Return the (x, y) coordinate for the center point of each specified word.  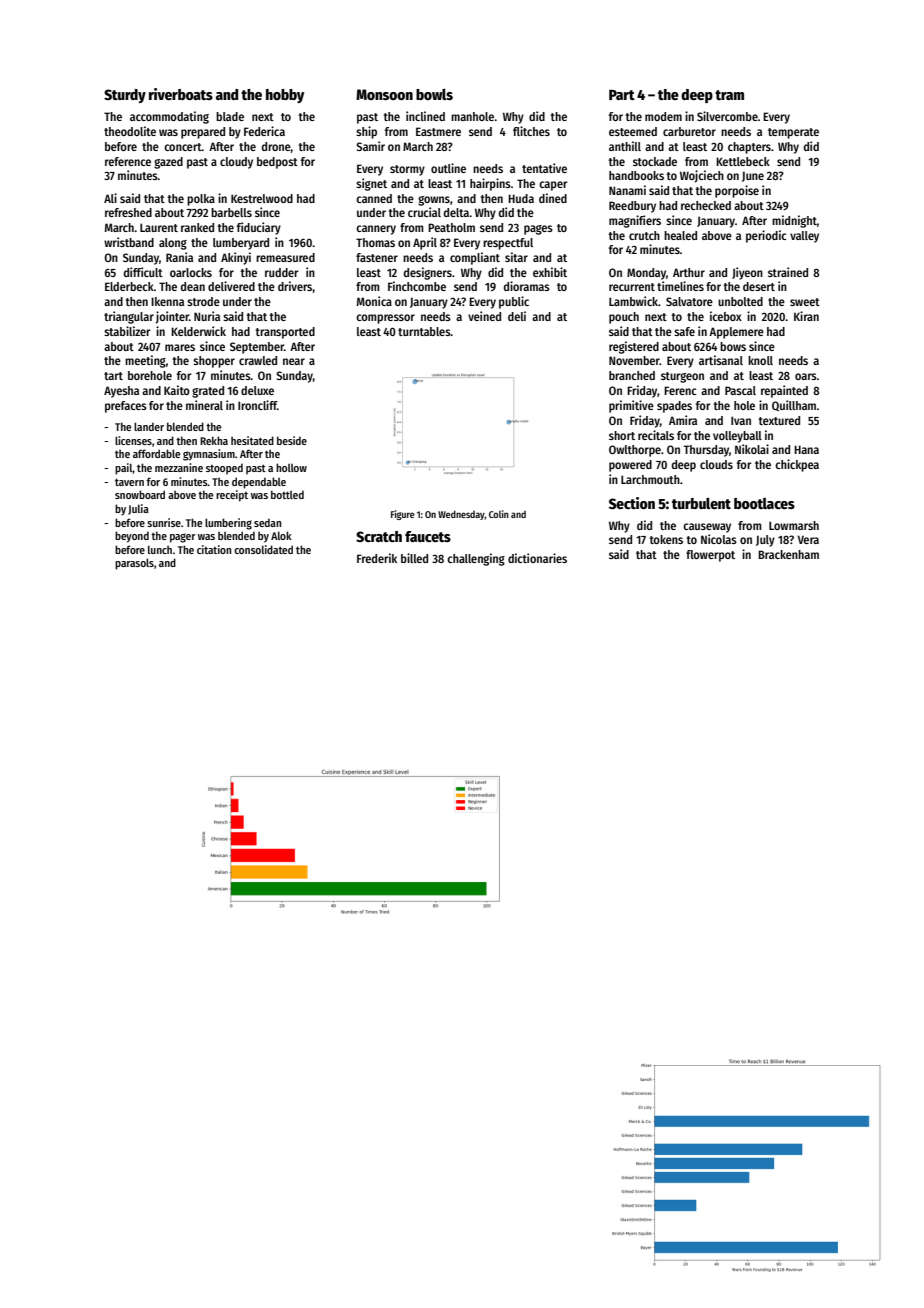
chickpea (797, 465)
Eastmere (438, 131)
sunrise (164, 522)
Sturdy (125, 96)
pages (538, 230)
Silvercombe (727, 116)
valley (804, 237)
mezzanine (179, 467)
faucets (428, 536)
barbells (231, 212)
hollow (291, 467)
